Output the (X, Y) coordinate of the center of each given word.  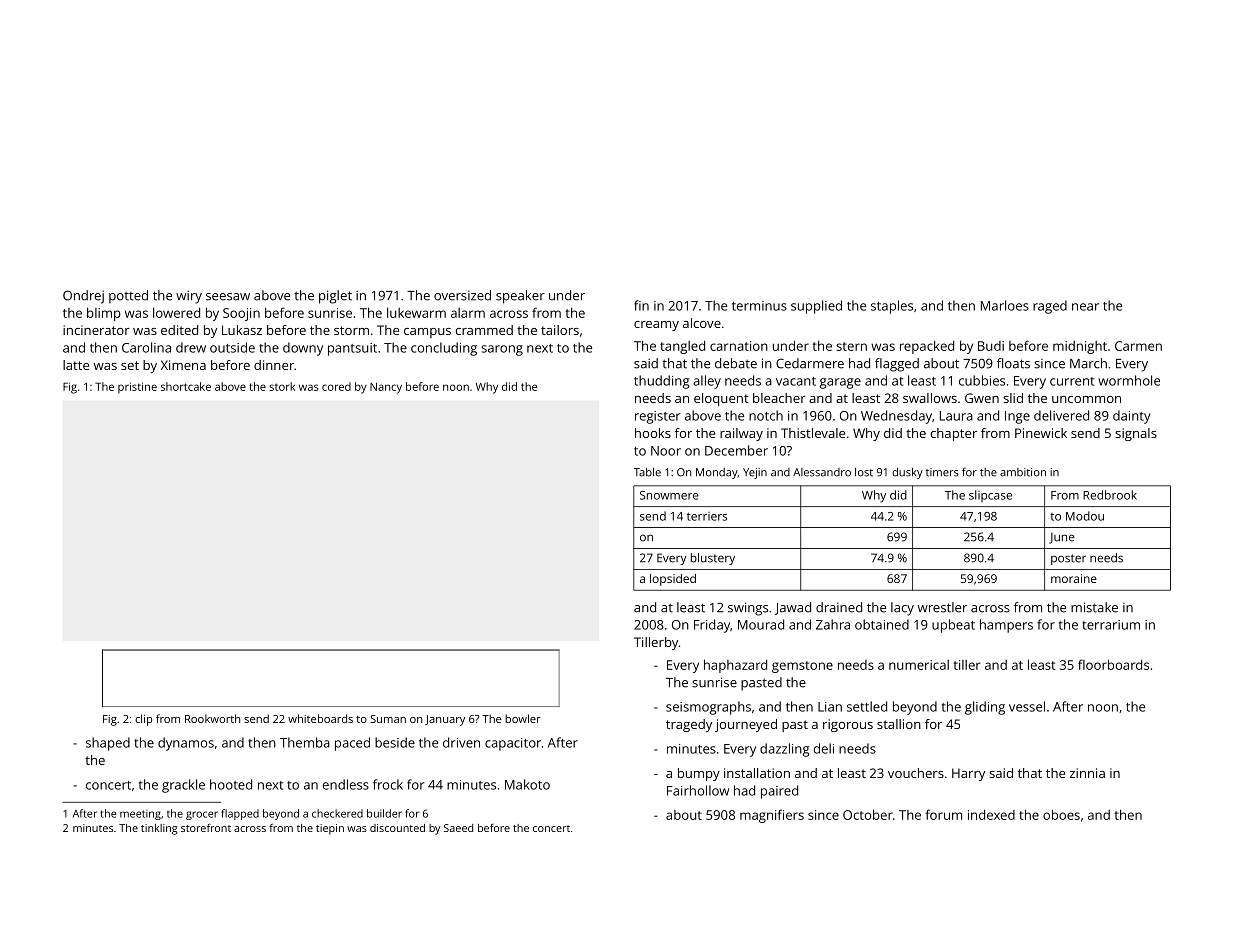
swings (748, 609)
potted (128, 297)
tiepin (330, 829)
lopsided (673, 580)
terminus (759, 306)
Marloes (1005, 305)
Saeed (458, 828)
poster (1068, 559)
